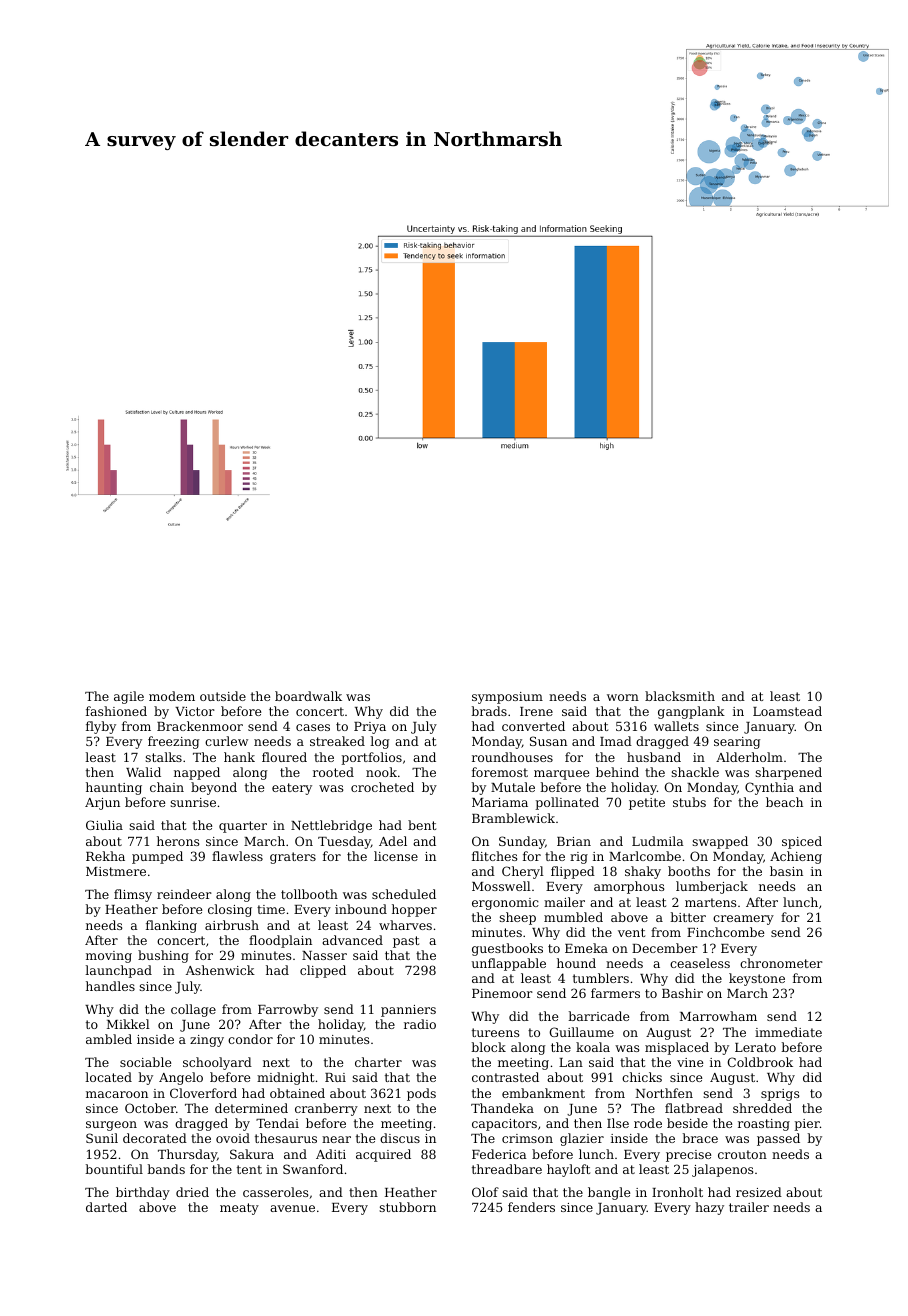  I want to click on contrasted, so click(505, 1077).
